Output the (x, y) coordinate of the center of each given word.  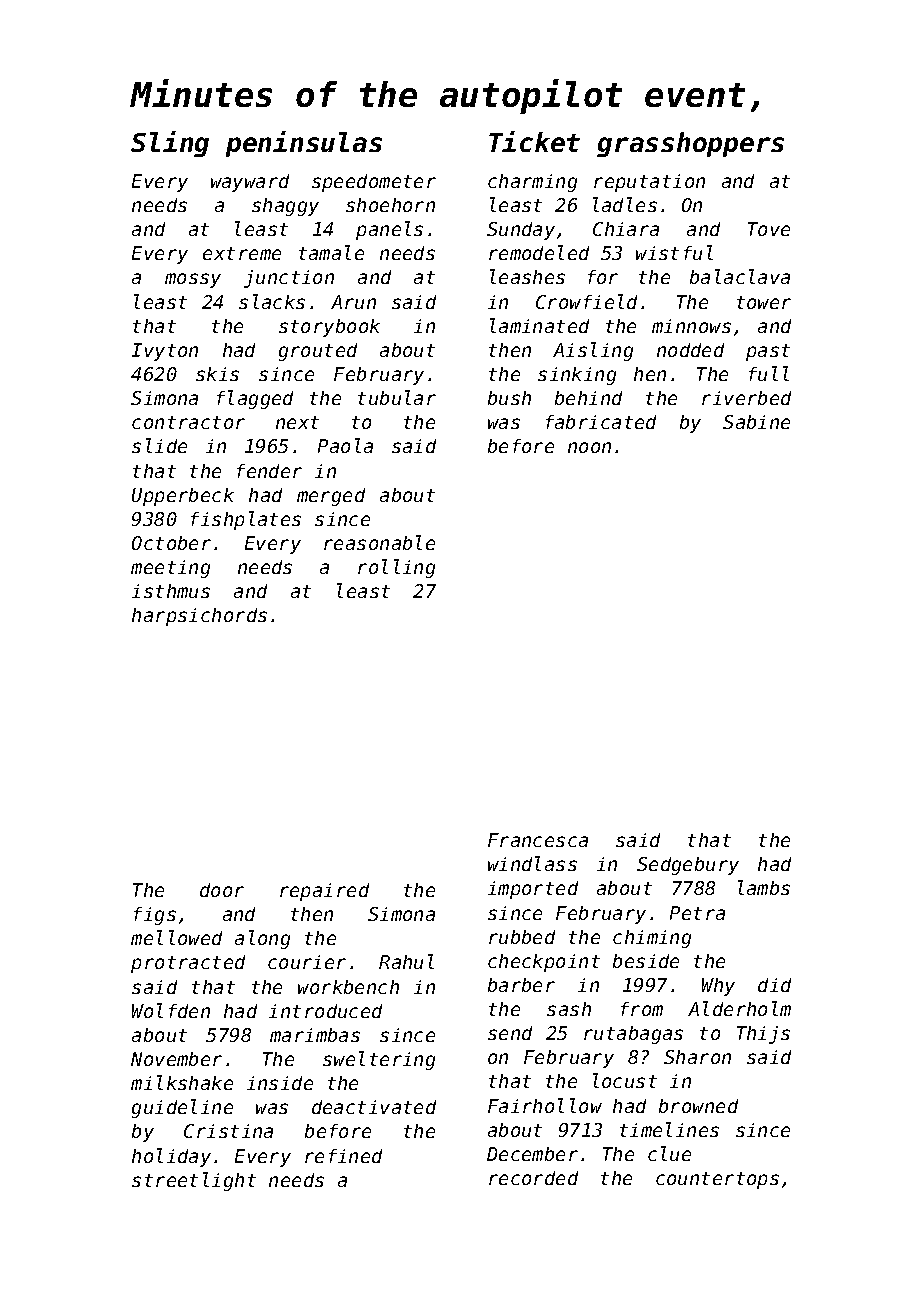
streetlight (194, 1181)
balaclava (740, 276)
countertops (717, 1180)
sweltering (379, 1060)
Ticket (534, 141)
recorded (533, 1178)
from (642, 1009)
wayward (250, 183)
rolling (396, 568)
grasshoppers (690, 144)
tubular (397, 397)
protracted (188, 964)
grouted (318, 352)
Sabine (756, 422)
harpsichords (199, 617)
